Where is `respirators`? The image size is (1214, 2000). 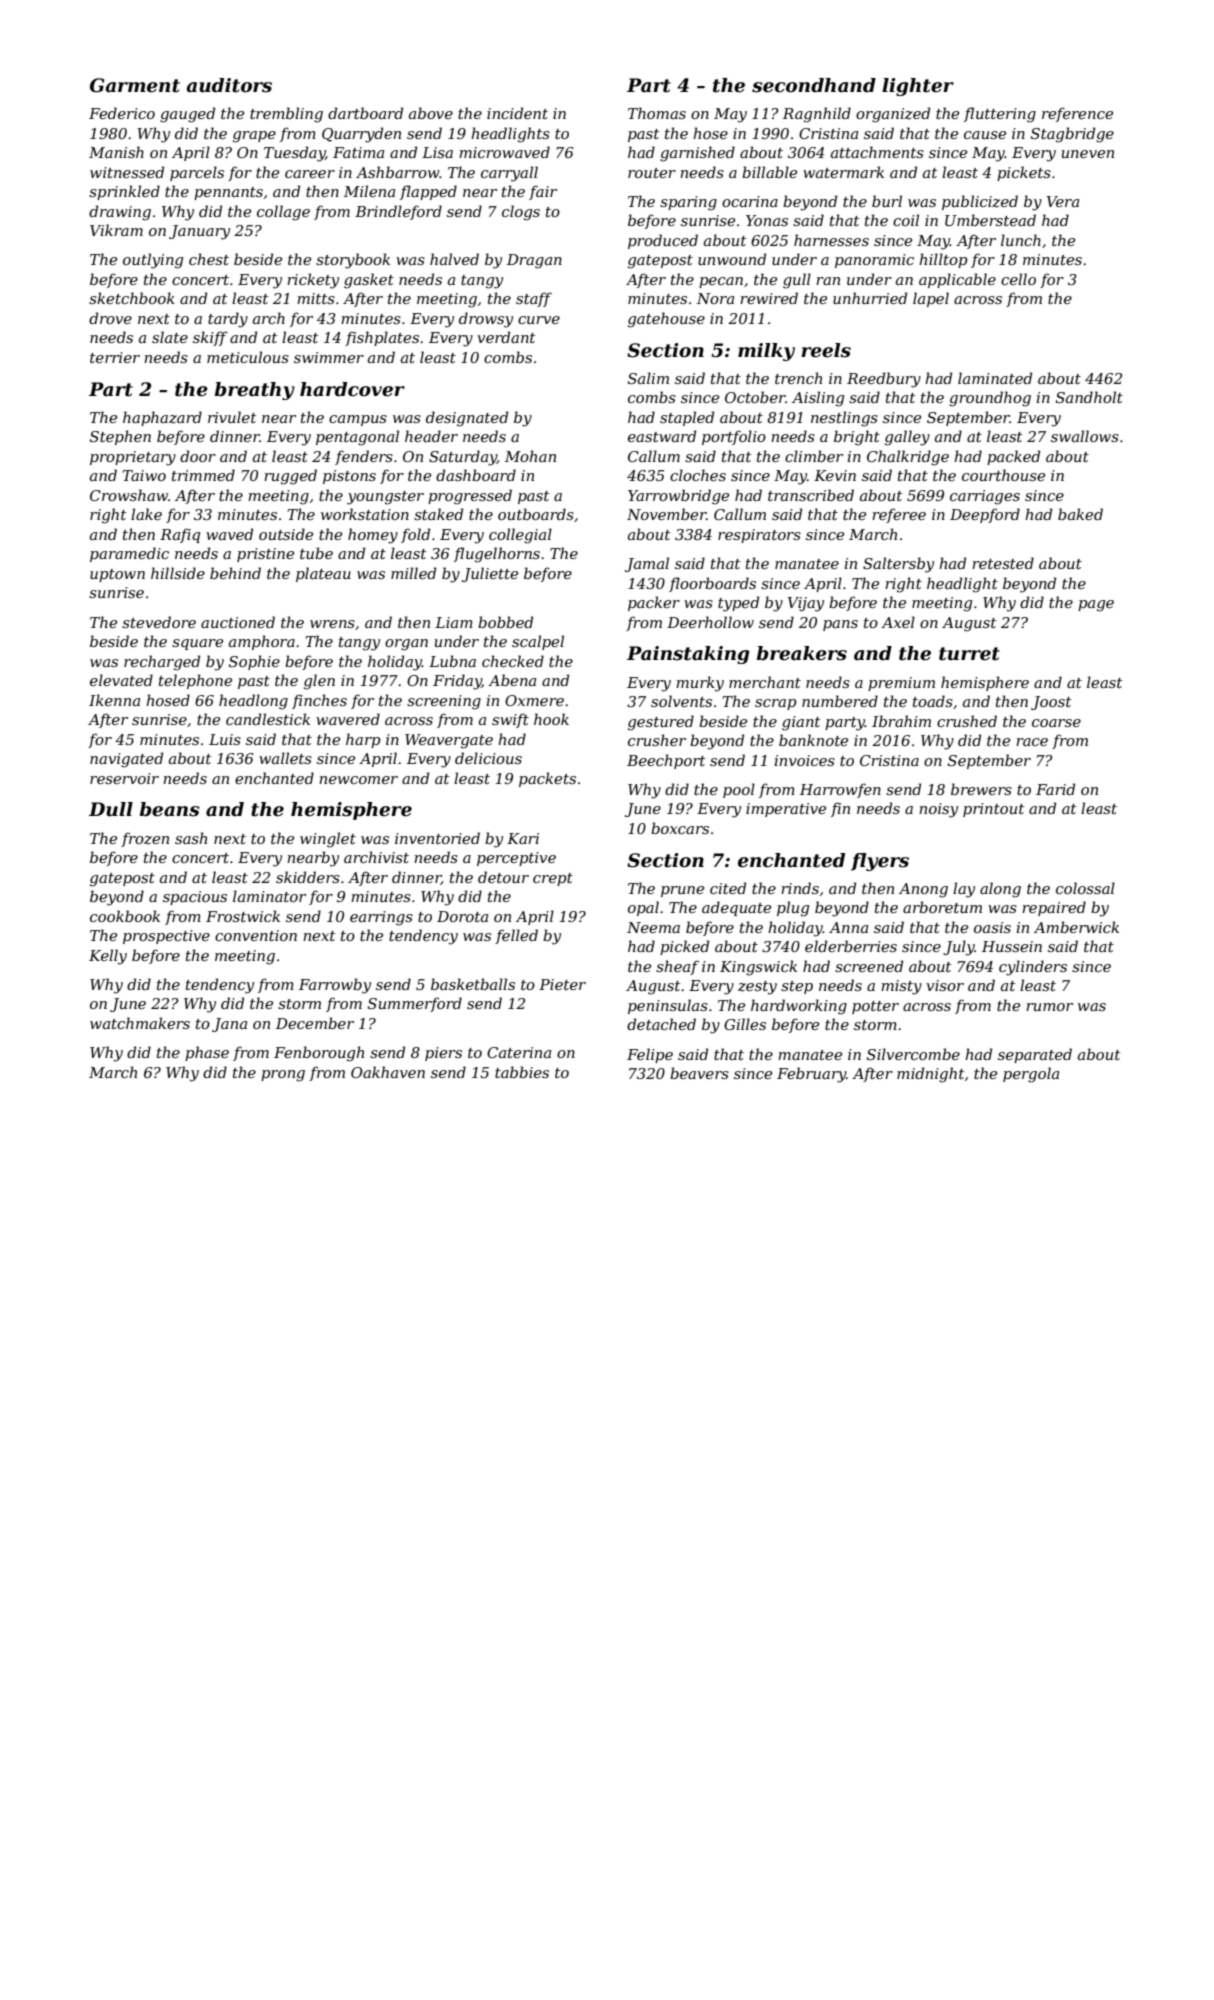 respirators is located at coordinates (759, 536).
